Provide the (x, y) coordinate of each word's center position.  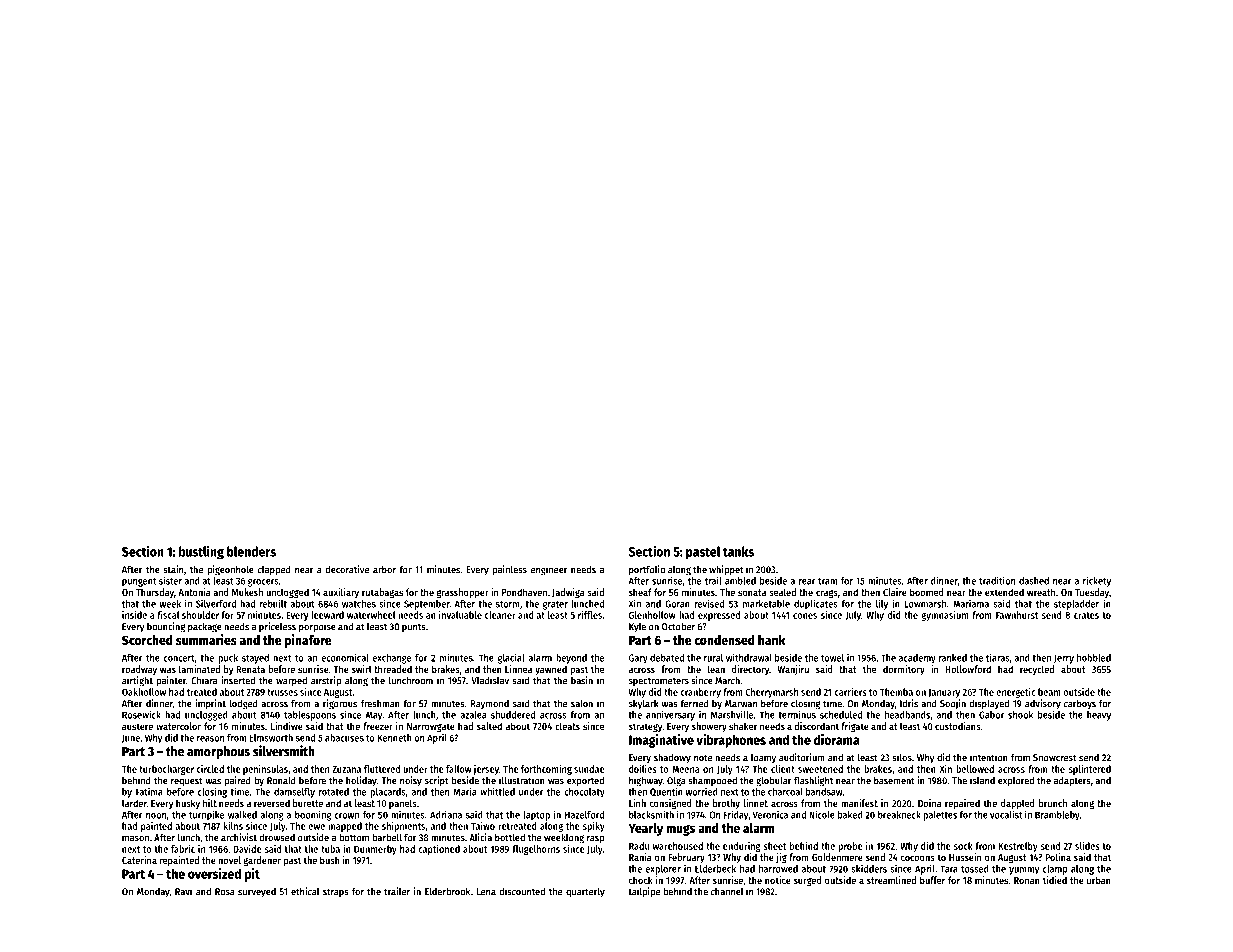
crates (1086, 615)
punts (414, 627)
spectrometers (659, 681)
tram (827, 581)
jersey (486, 770)
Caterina (139, 860)
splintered (1090, 770)
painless (510, 570)
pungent (139, 582)
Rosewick (141, 714)
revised (709, 603)
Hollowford (968, 669)
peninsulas (265, 770)
